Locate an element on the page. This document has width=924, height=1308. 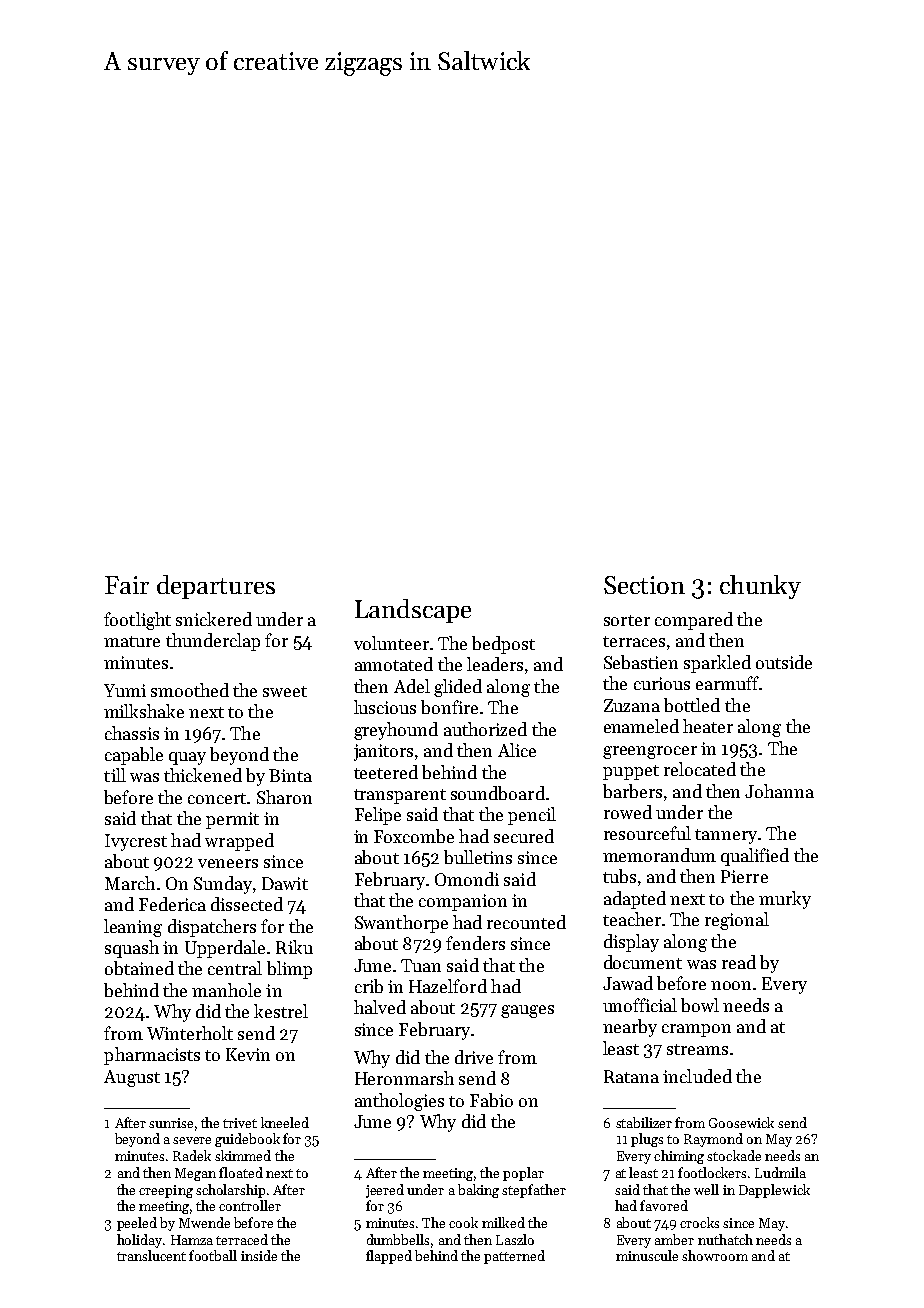
Fair is located at coordinates (127, 585).
